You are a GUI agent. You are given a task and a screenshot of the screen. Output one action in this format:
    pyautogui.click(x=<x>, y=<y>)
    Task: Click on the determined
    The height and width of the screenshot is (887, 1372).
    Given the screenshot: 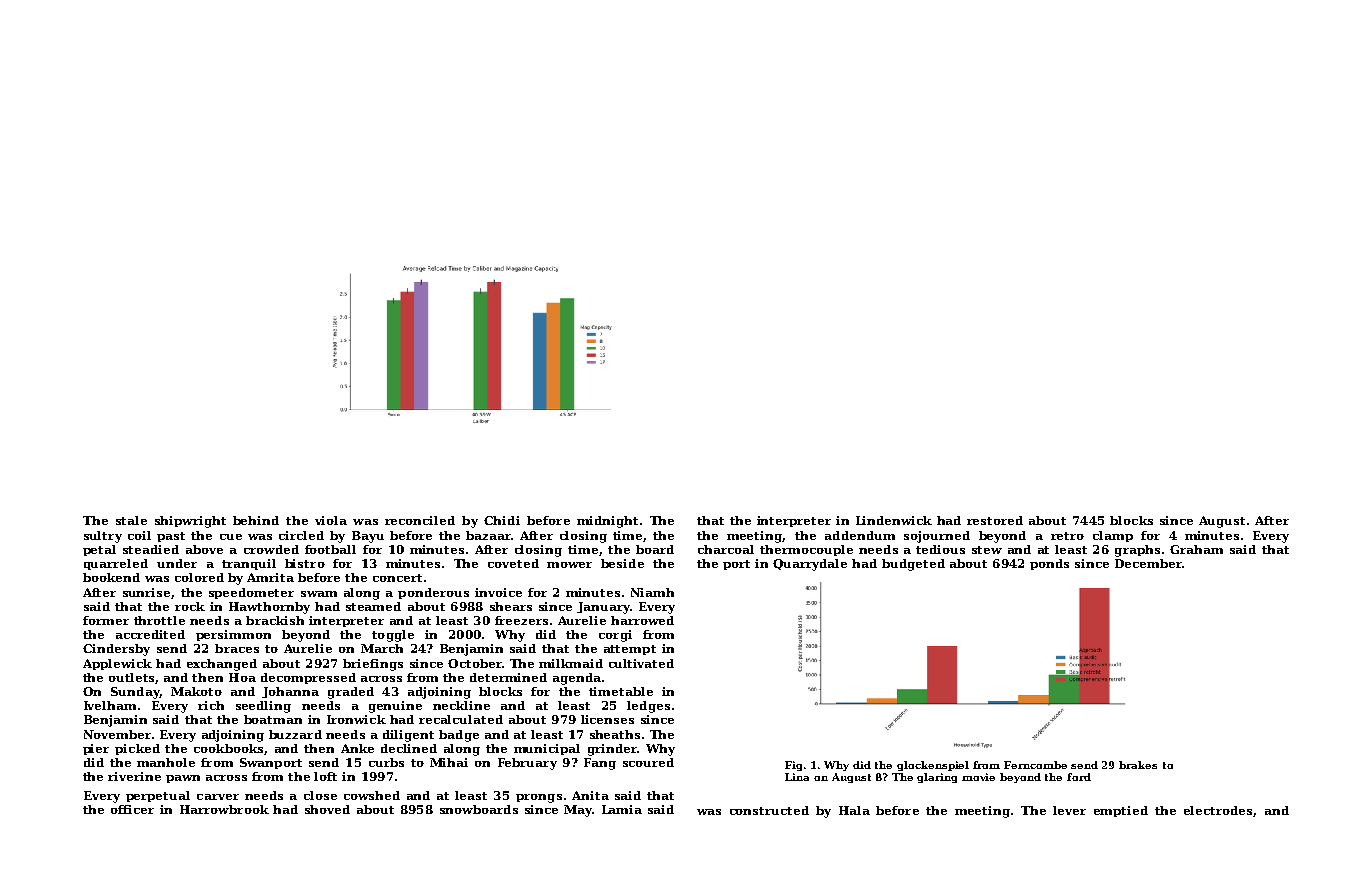 What is the action you would take?
    pyautogui.click(x=508, y=677)
